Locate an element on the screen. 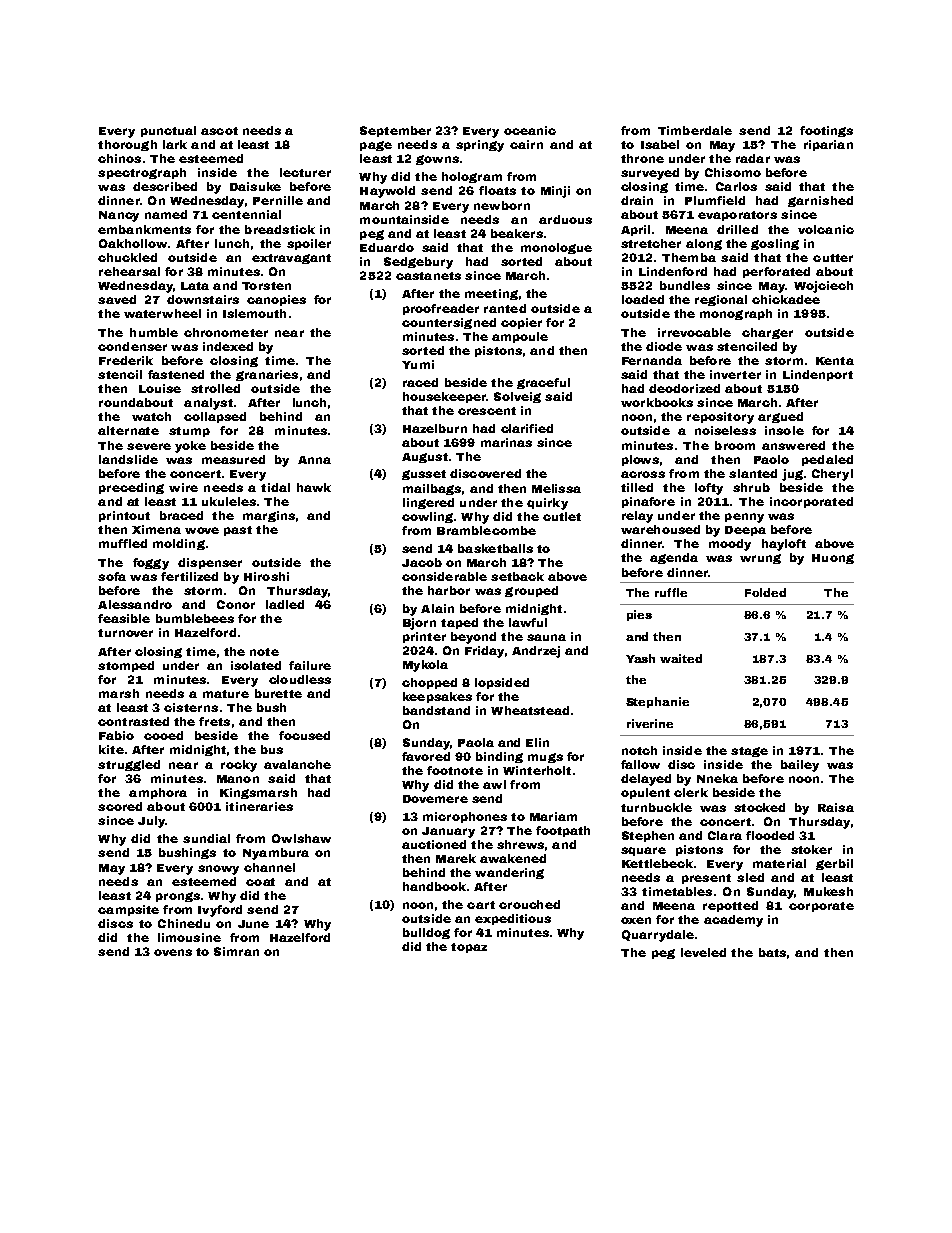 The image size is (952, 1233). quirky is located at coordinates (547, 504).
